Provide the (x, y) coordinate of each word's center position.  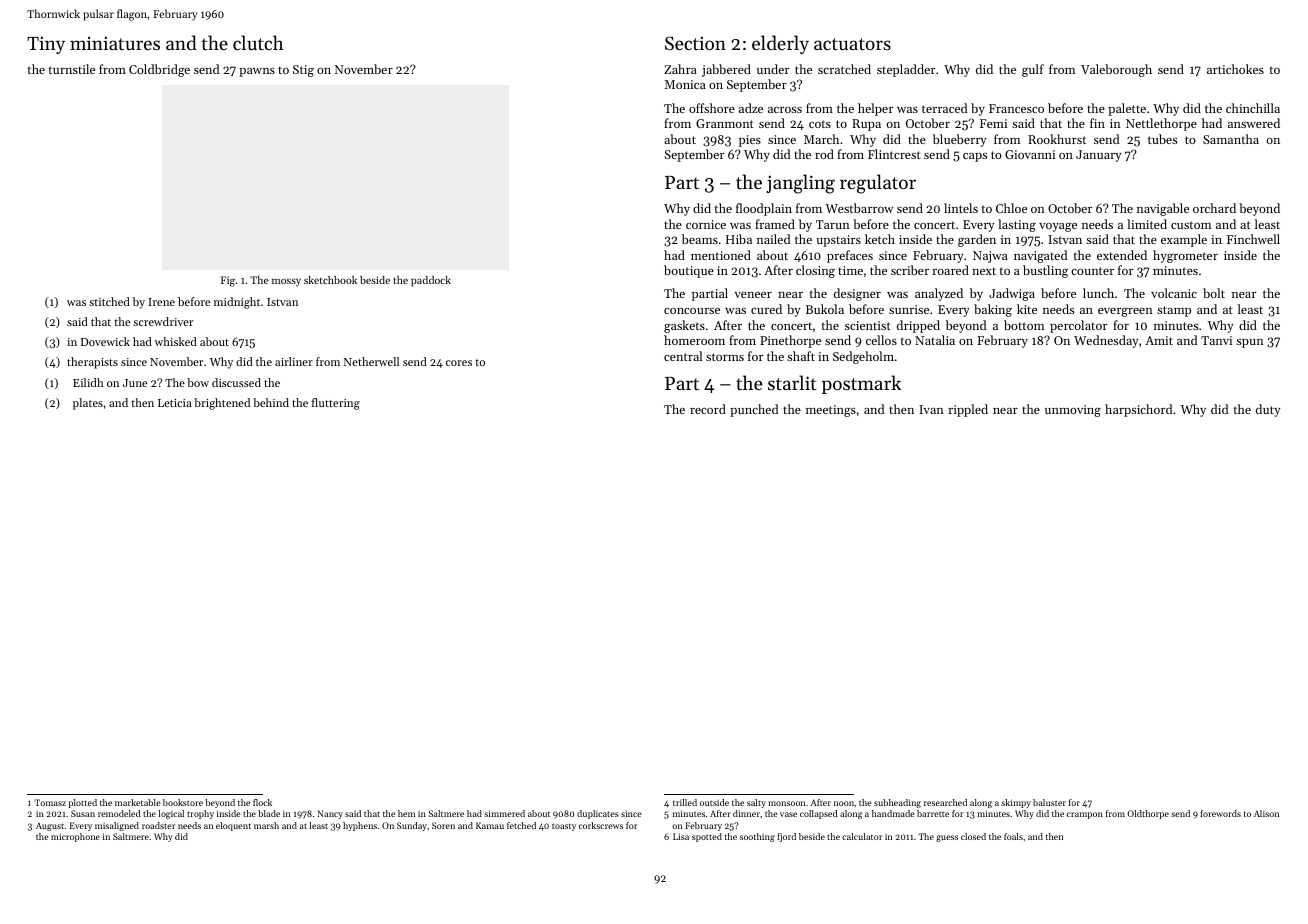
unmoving (1073, 411)
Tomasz (50, 802)
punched (754, 410)
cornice (706, 224)
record (708, 409)
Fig (228, 281)
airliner (294, 361)
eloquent (233, 826)
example (1184, 240)
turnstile (72, 69)
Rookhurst (1057, 139)
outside (714, 802)
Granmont (725, 123)
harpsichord (1138, 410)
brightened (222, 404)
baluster (1049, 802)
